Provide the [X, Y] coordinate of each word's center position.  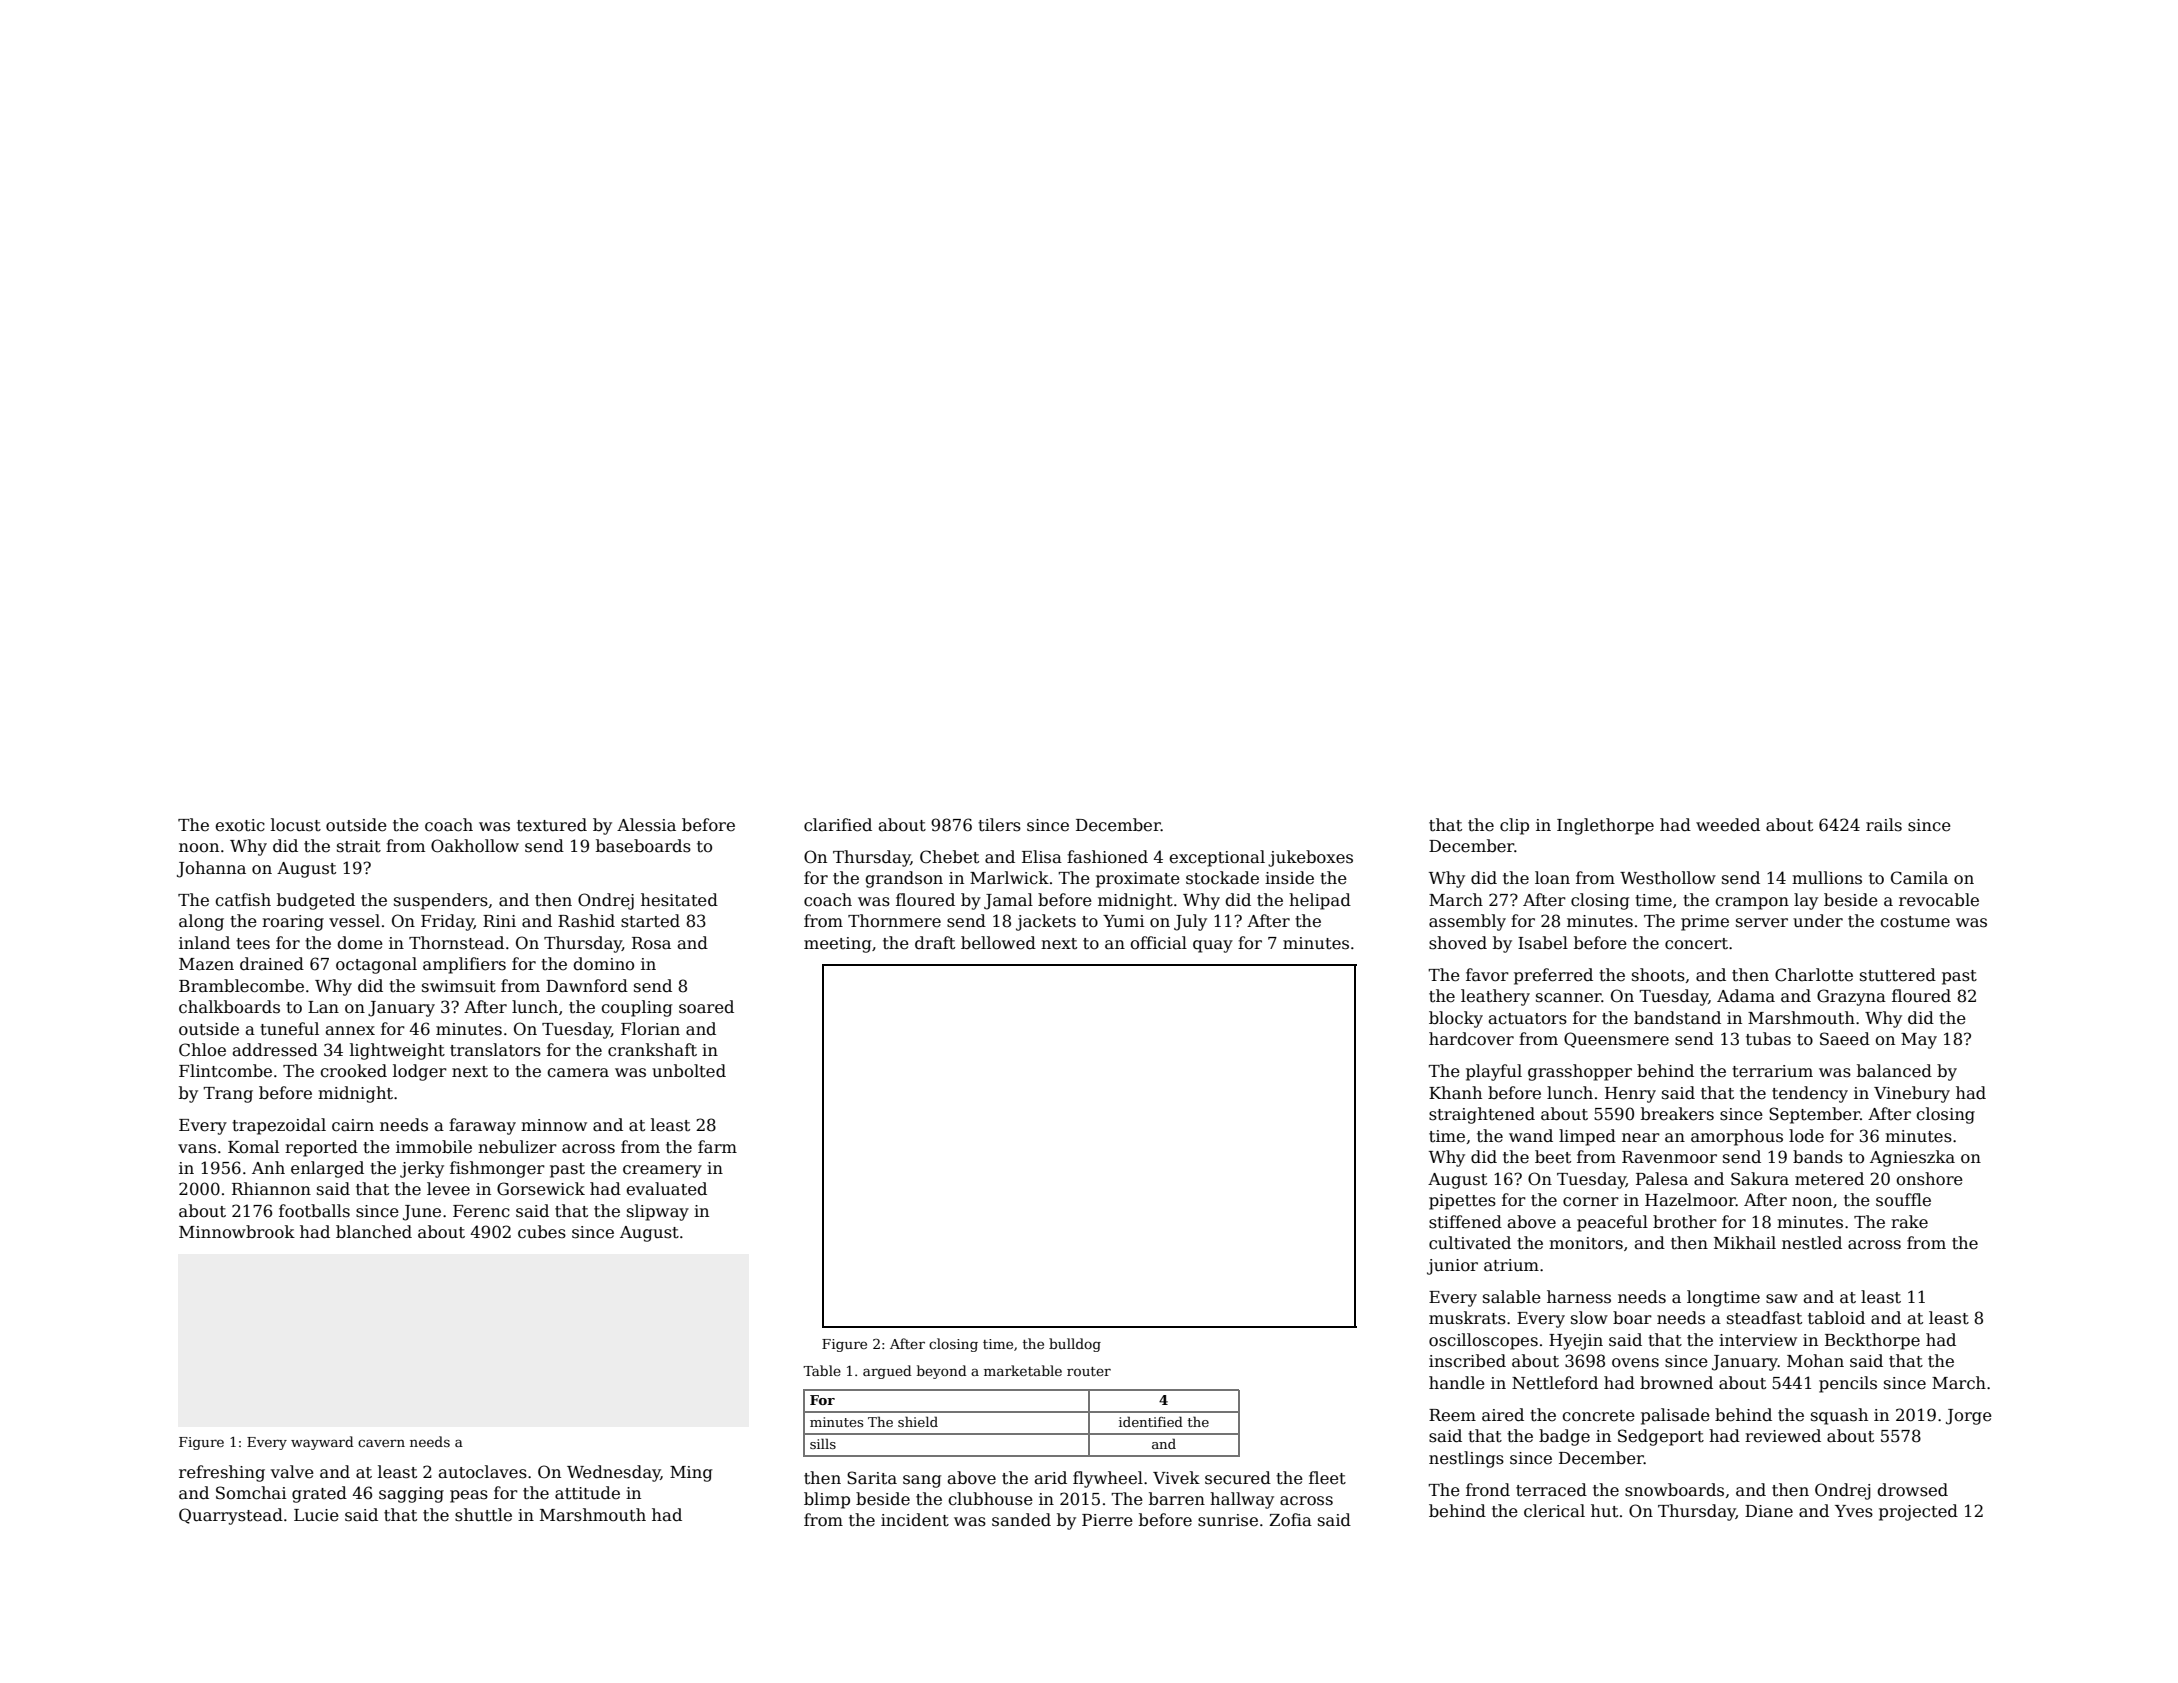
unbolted [689, 1071]
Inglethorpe [1605, 826]
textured [552, 825]
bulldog [1075, 1345]
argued [887, 1372]
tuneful [289, 1028]
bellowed [998, 943]
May [1919, 1041]
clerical [1554, 1511]
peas [469, 1496]
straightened [1482, 1115]
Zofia [1290, 1520]
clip [1514, 826]
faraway [482, 1126]
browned [1676, 1383]
